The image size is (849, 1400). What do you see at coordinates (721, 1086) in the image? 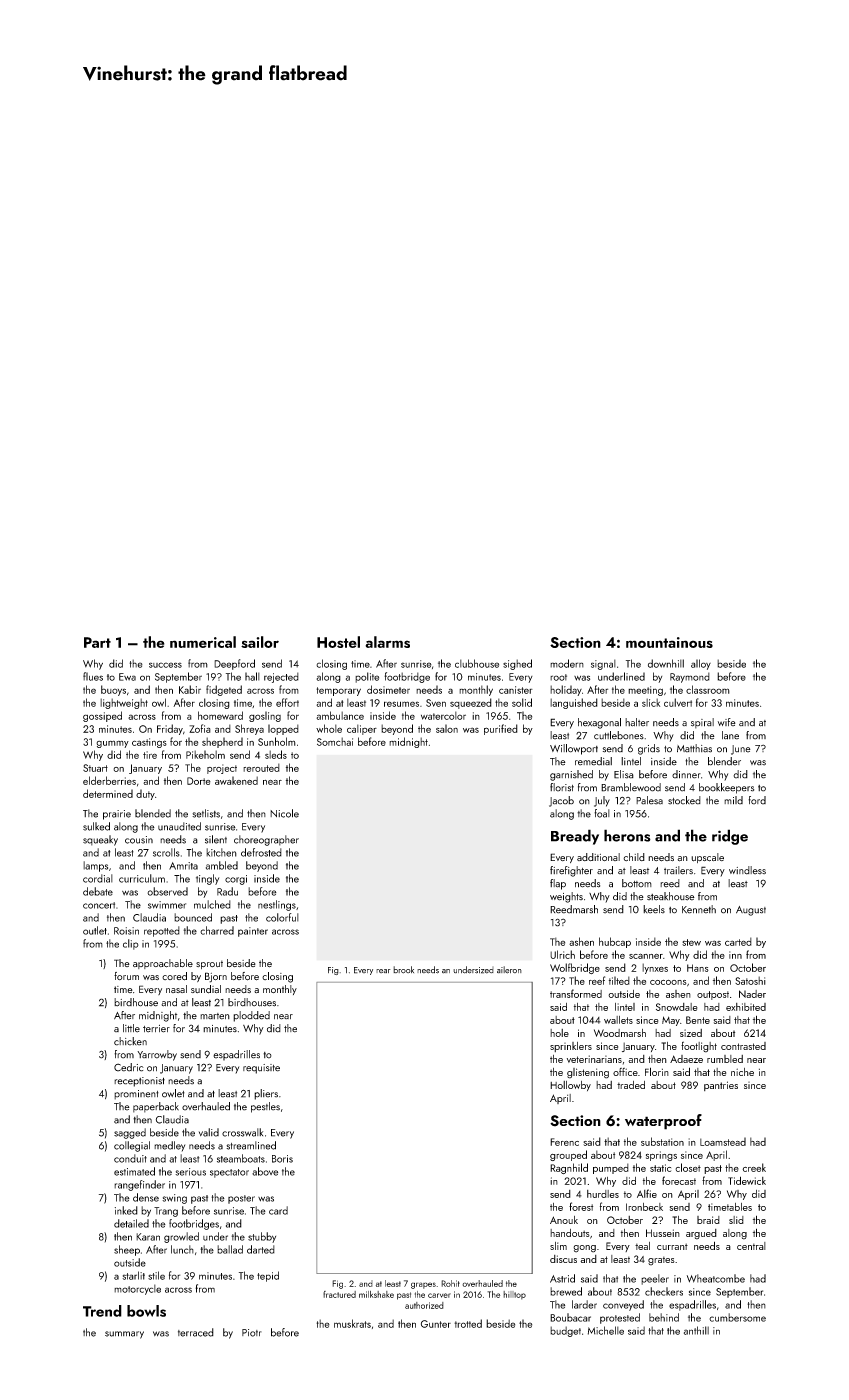
I see `pantries` at bounding box center [721, 1086].
